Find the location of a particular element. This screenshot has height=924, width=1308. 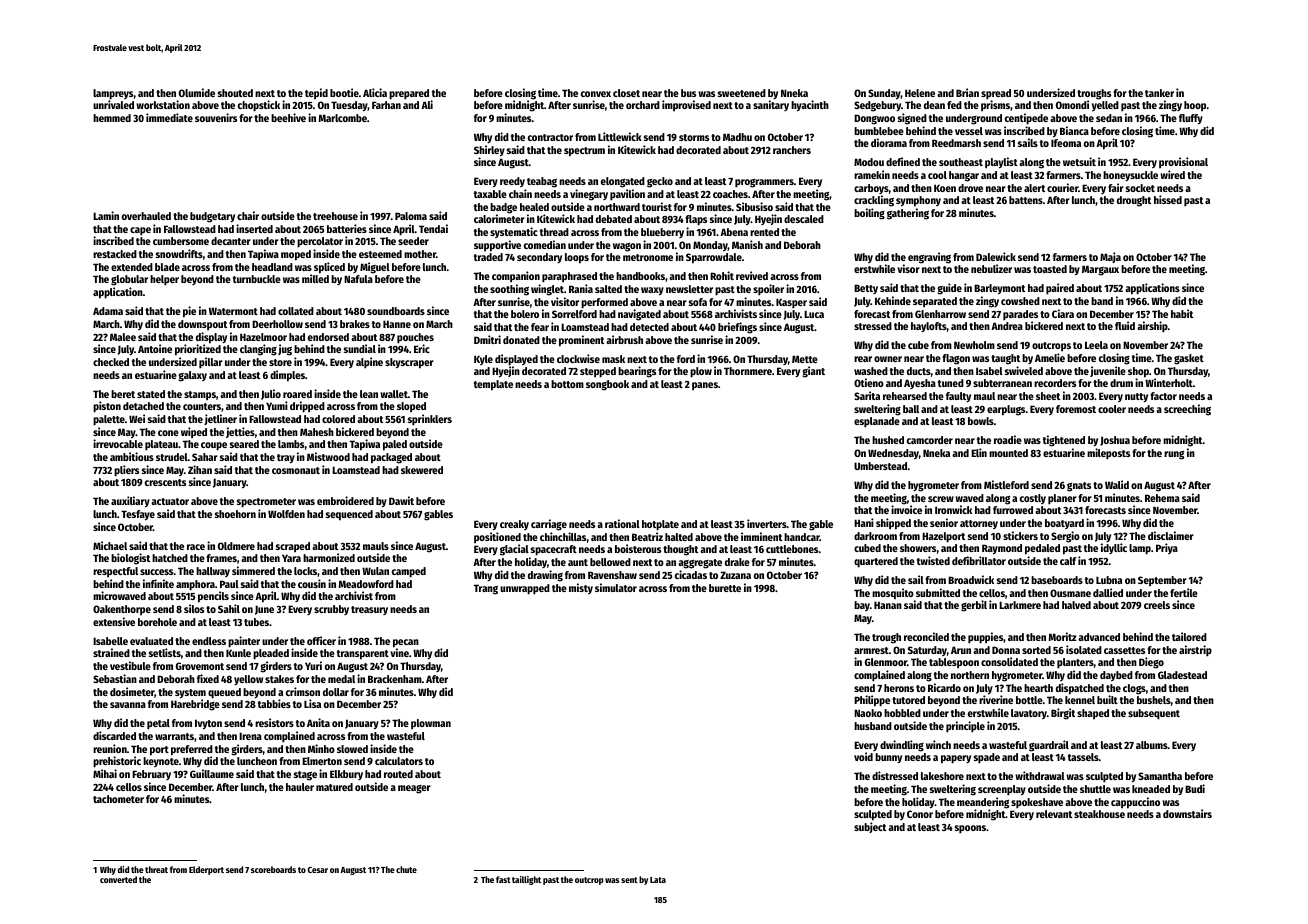

Olumide is located at coordinates (197, 92).
